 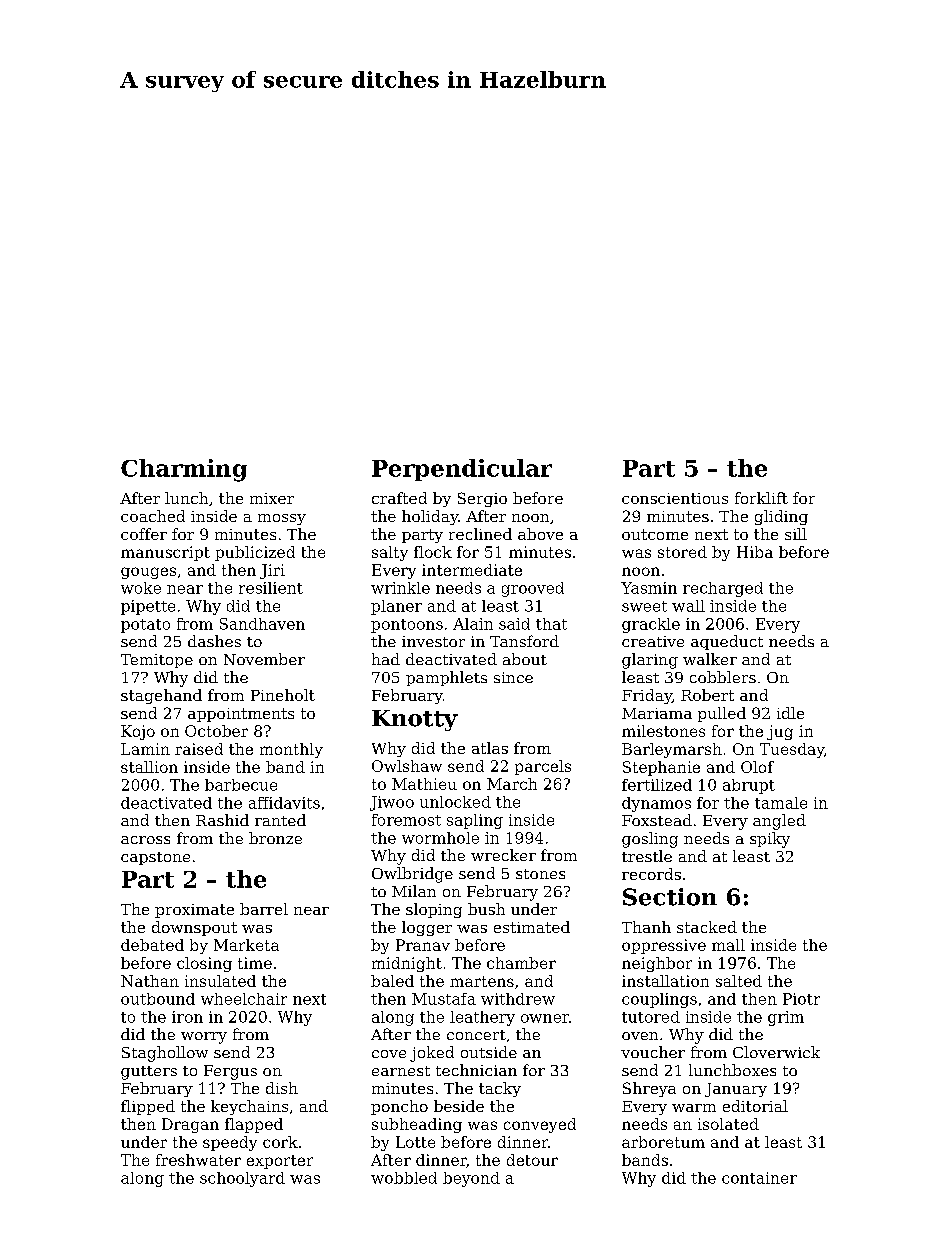 I want to click on gliding, so click(x=781, y=517).
